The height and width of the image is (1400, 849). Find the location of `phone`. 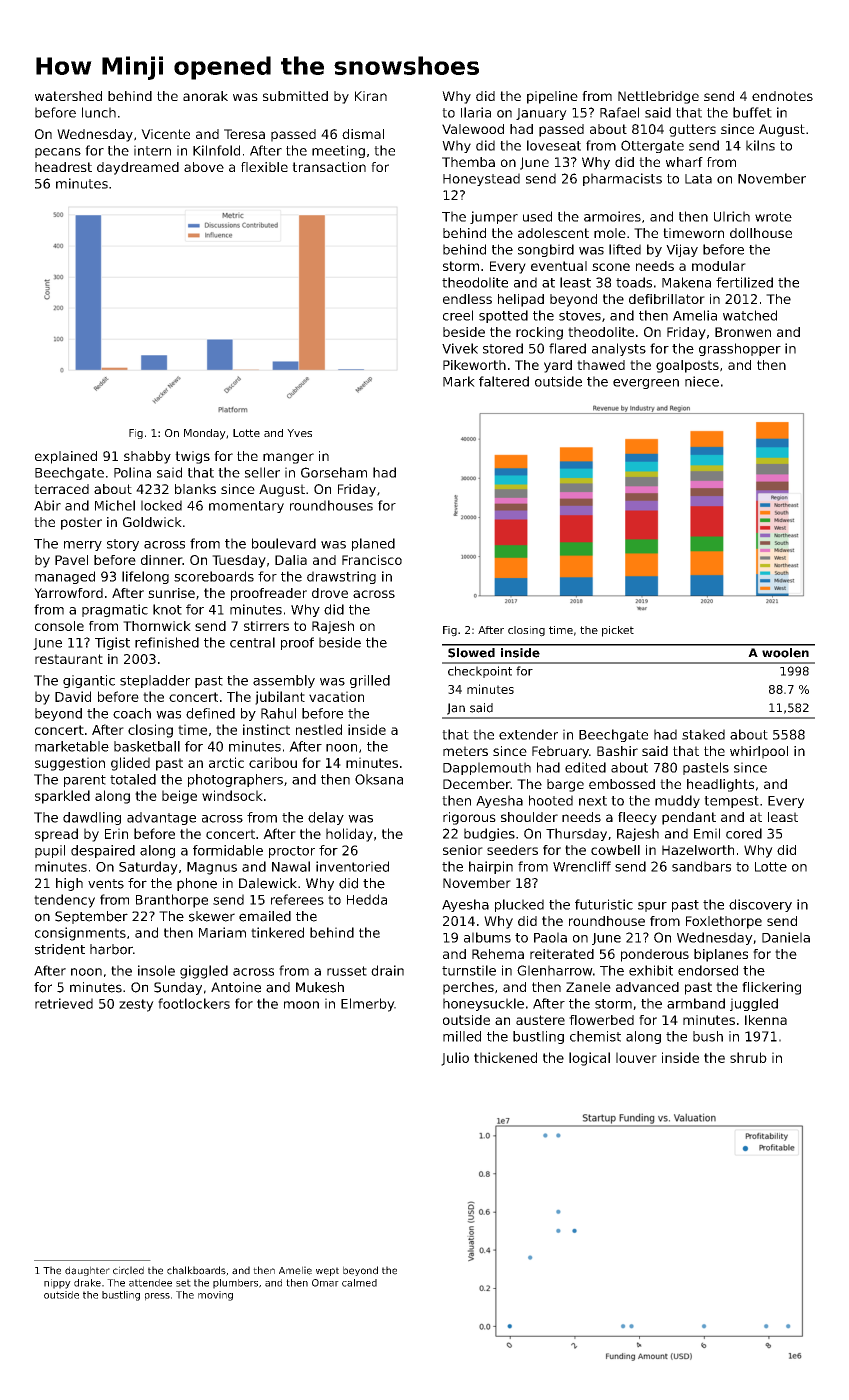

phone is located at coordinates (197, 884).
